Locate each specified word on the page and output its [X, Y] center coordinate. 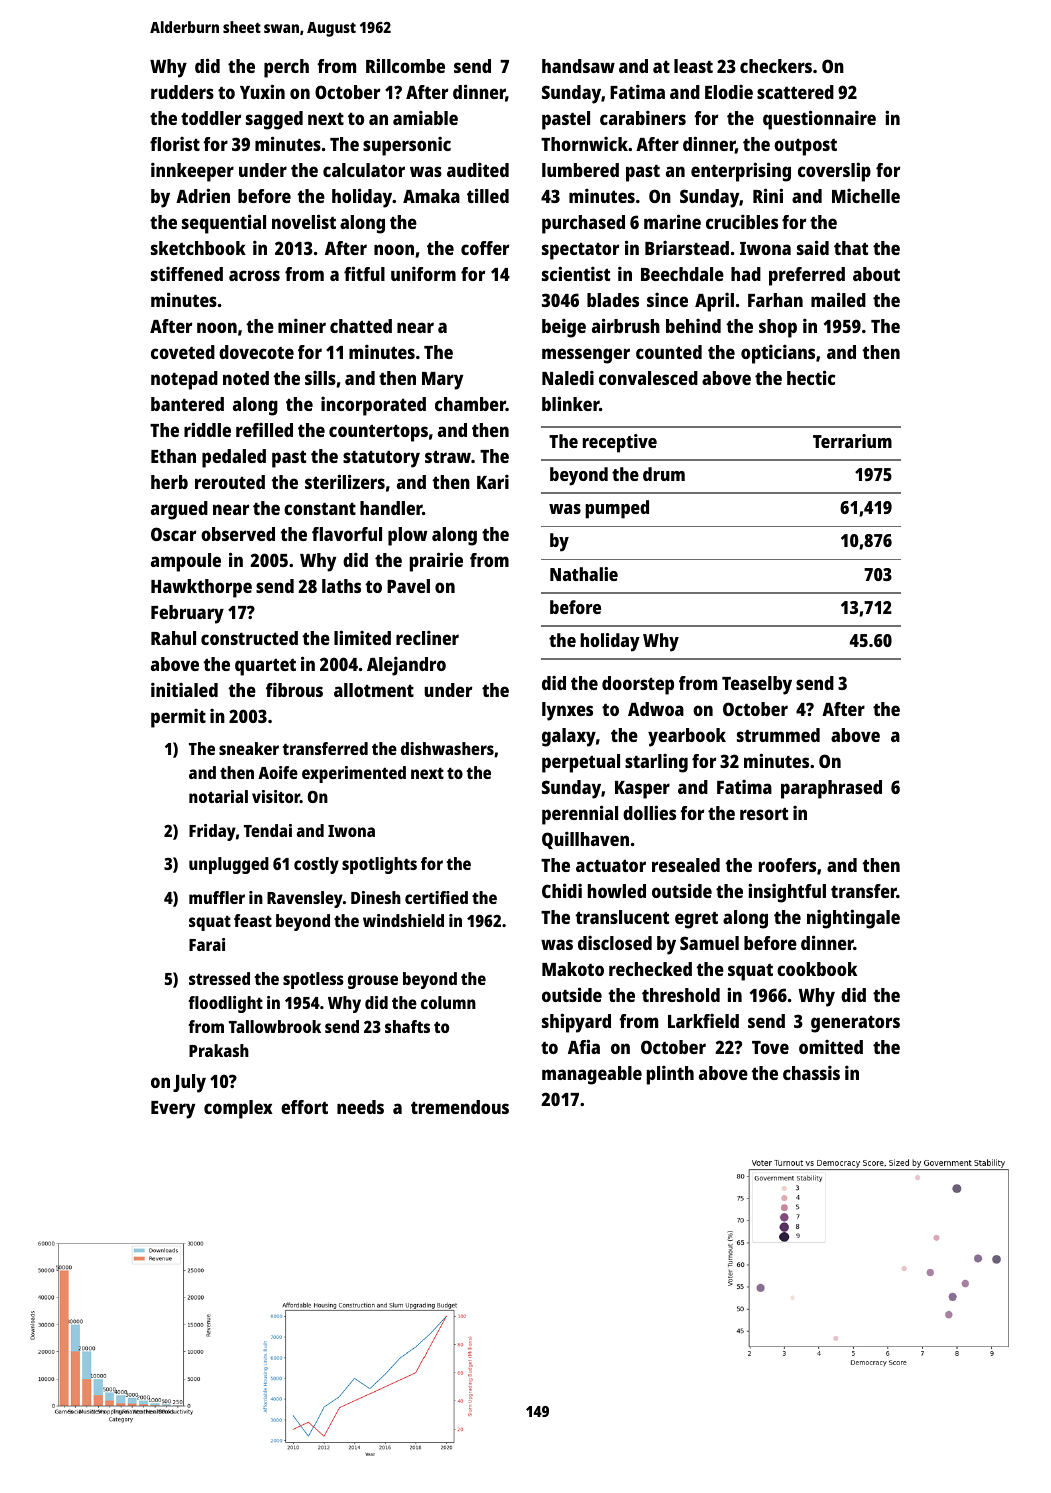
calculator [364, 170]
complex [238, 1109]
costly [316, 865]
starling [656, 763]
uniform [423, 273]
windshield [403, 920]
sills [320, 377]
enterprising [741, 172]
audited [478, 169]
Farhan [775, 300]
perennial [580, 815]
